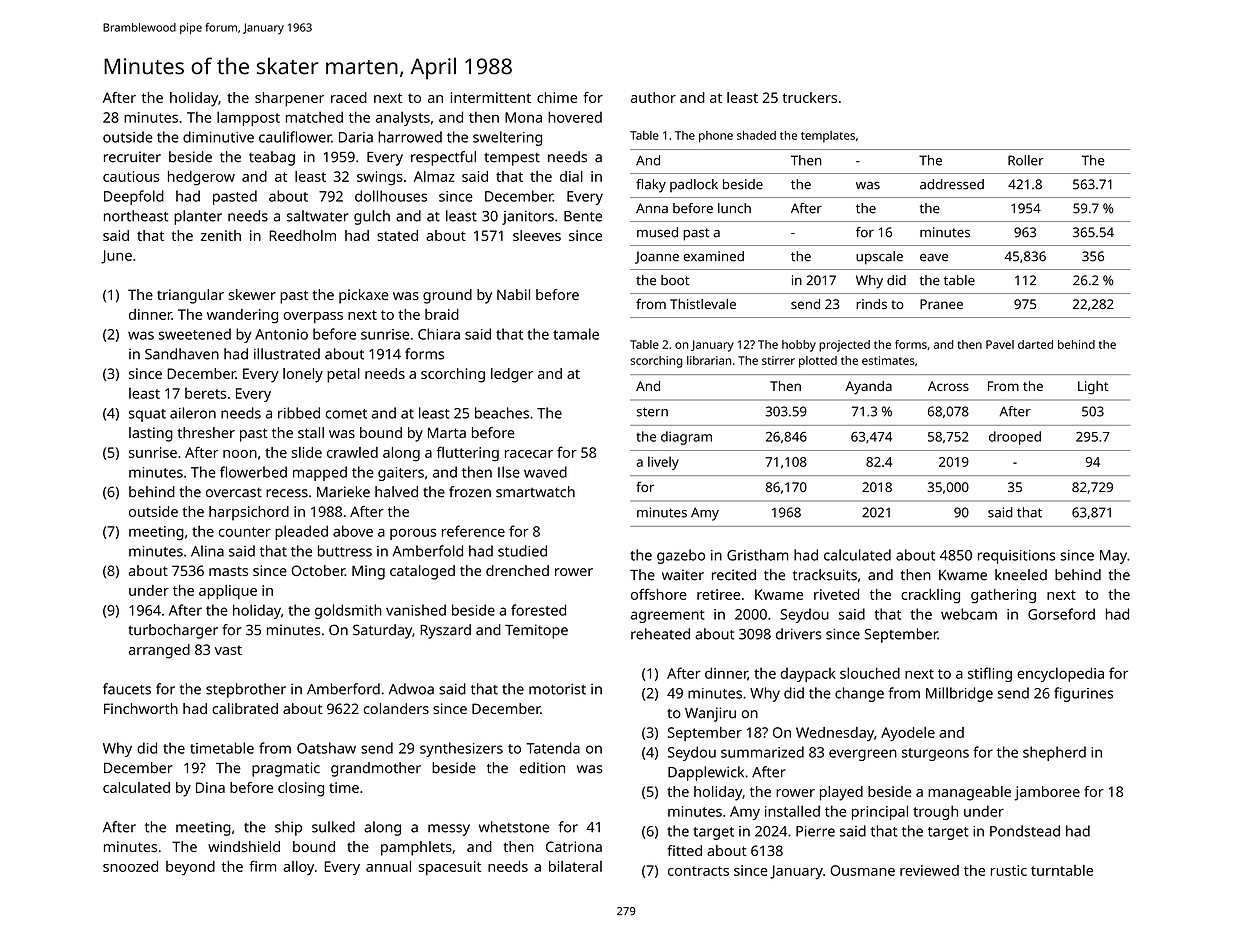 The width and height of the screenshot is (1233, 952). I want to click on requisitions, so click(1017, 557).
